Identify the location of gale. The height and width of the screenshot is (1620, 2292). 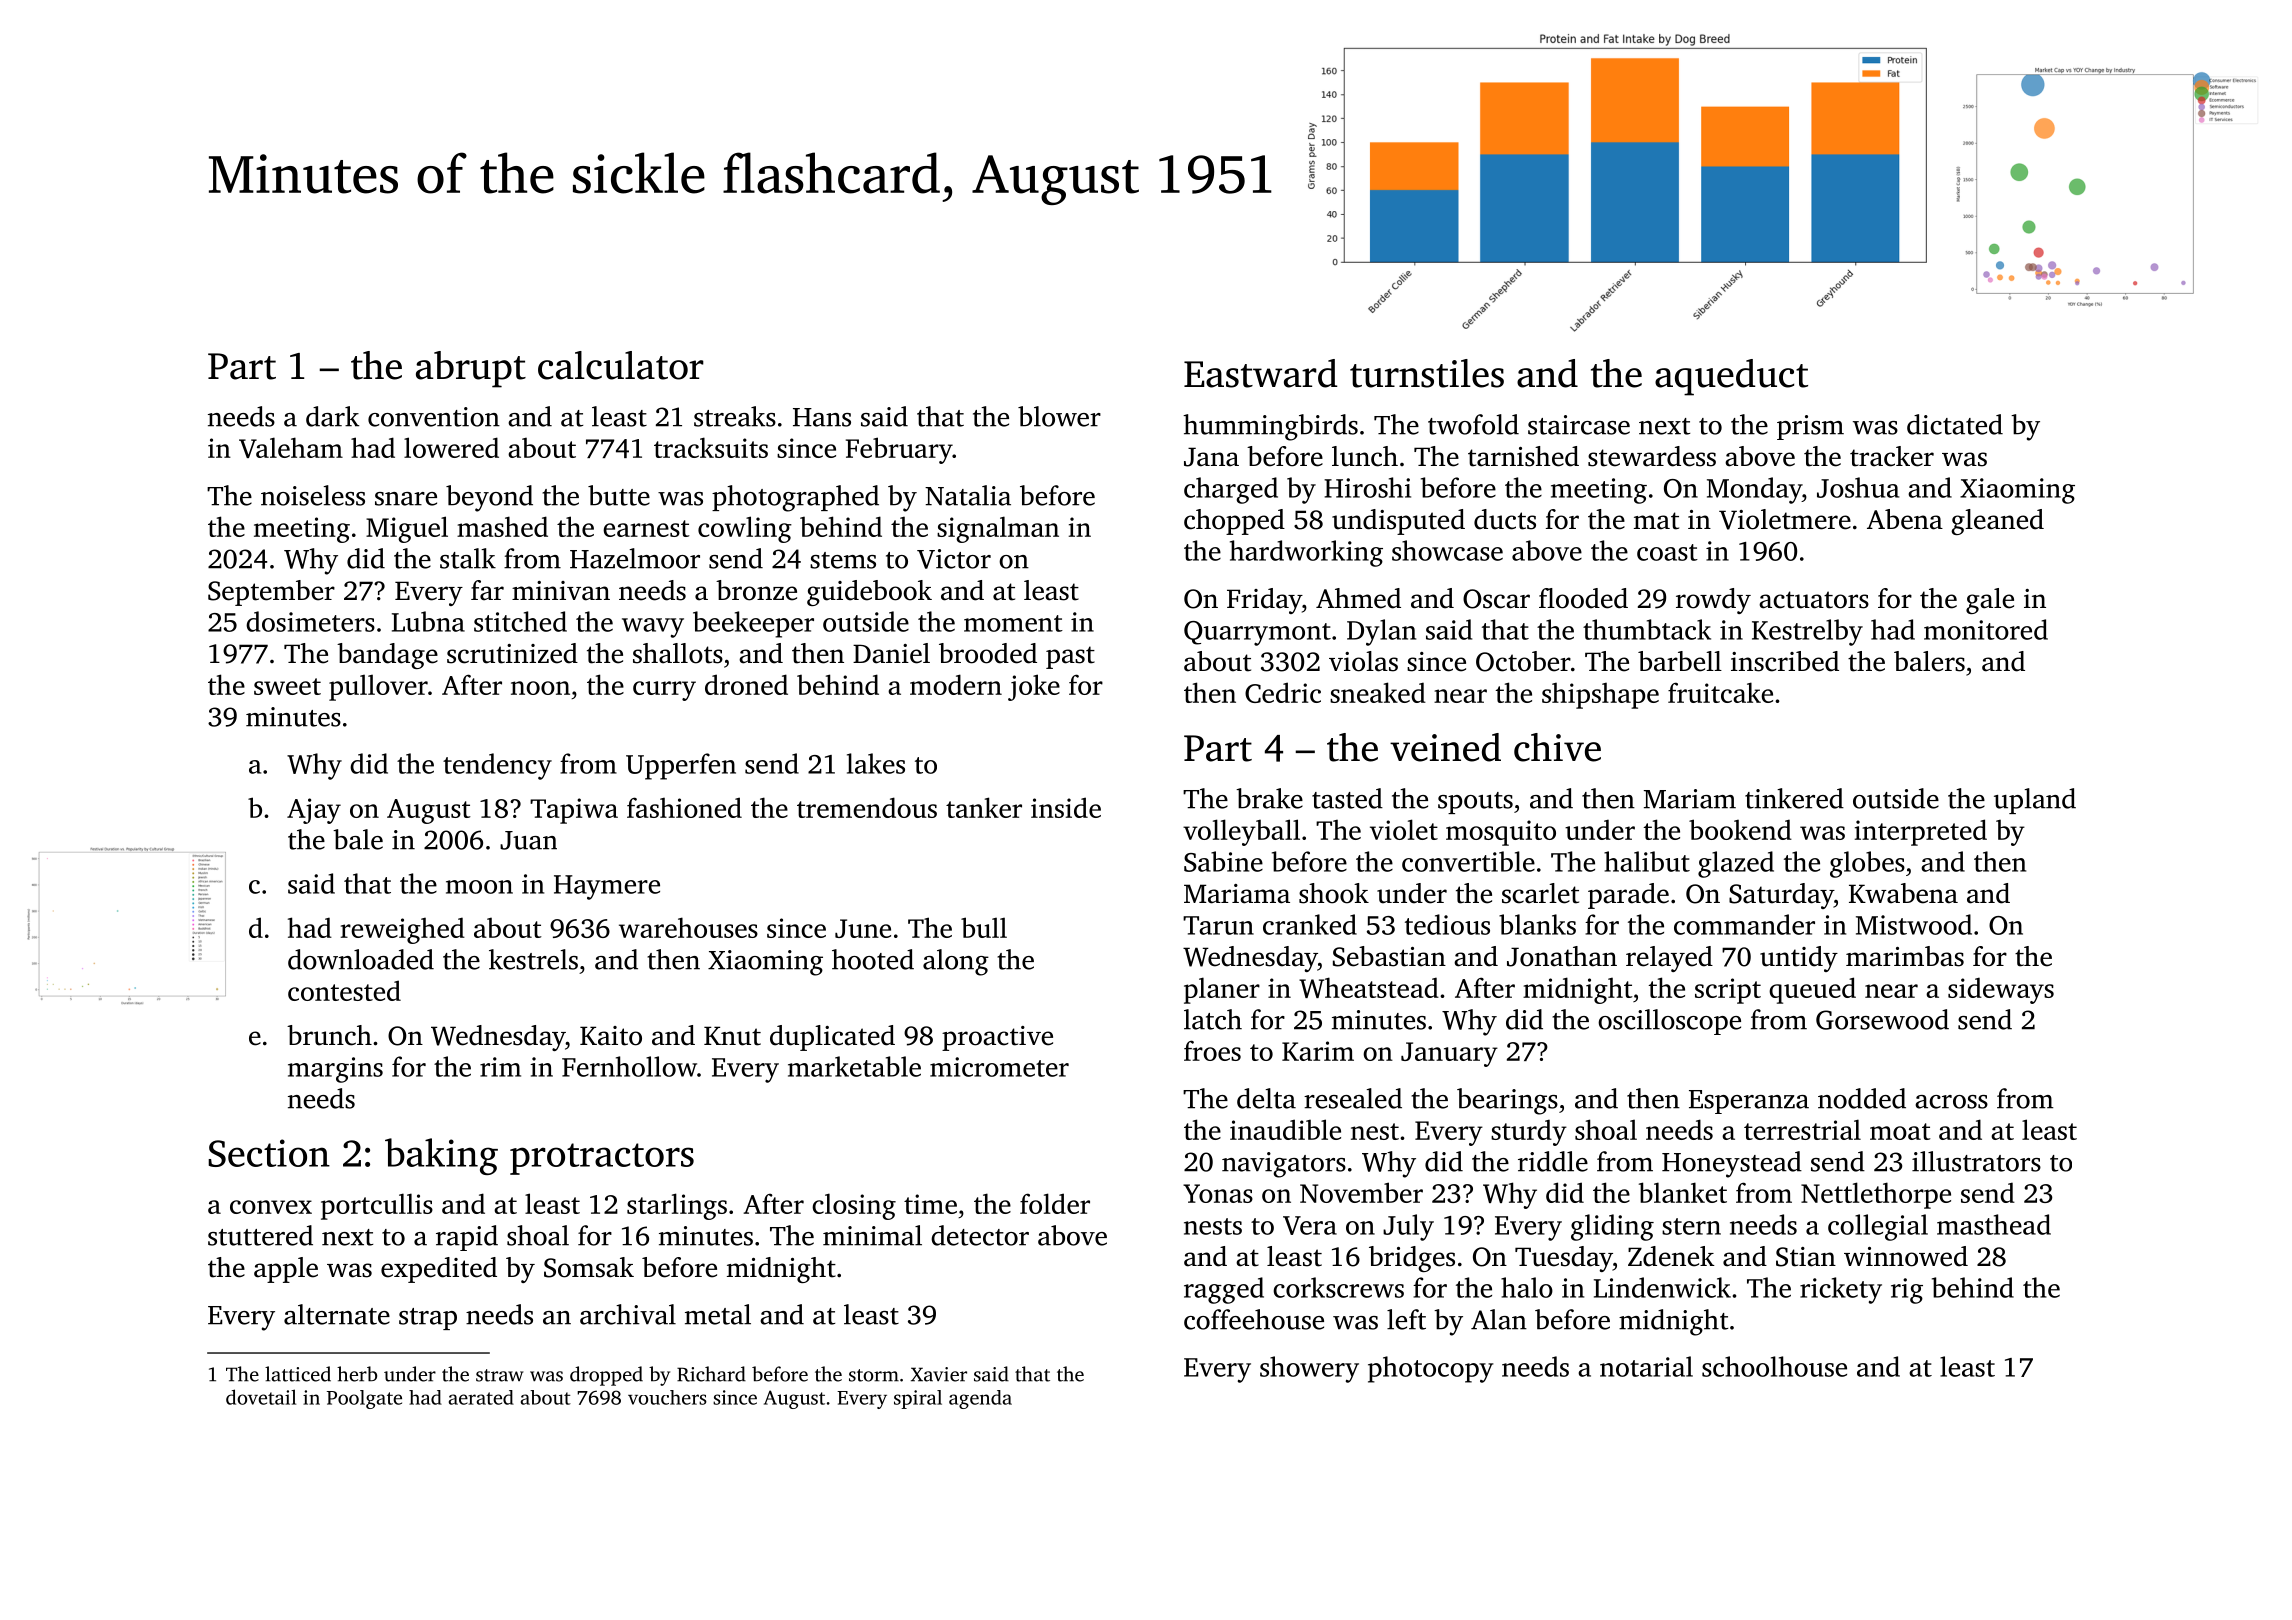
(1990, 601).
